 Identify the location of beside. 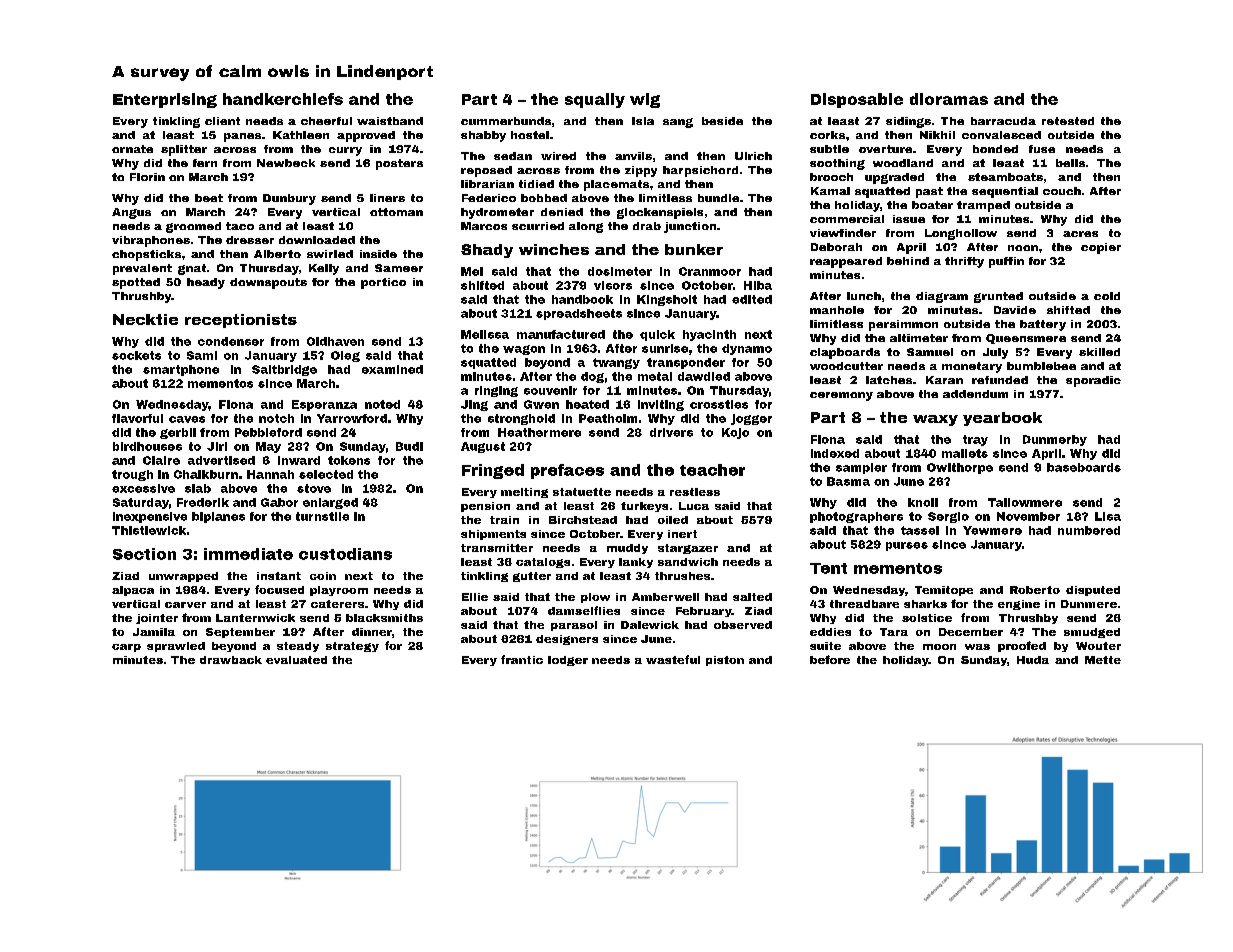
(722, 121).
